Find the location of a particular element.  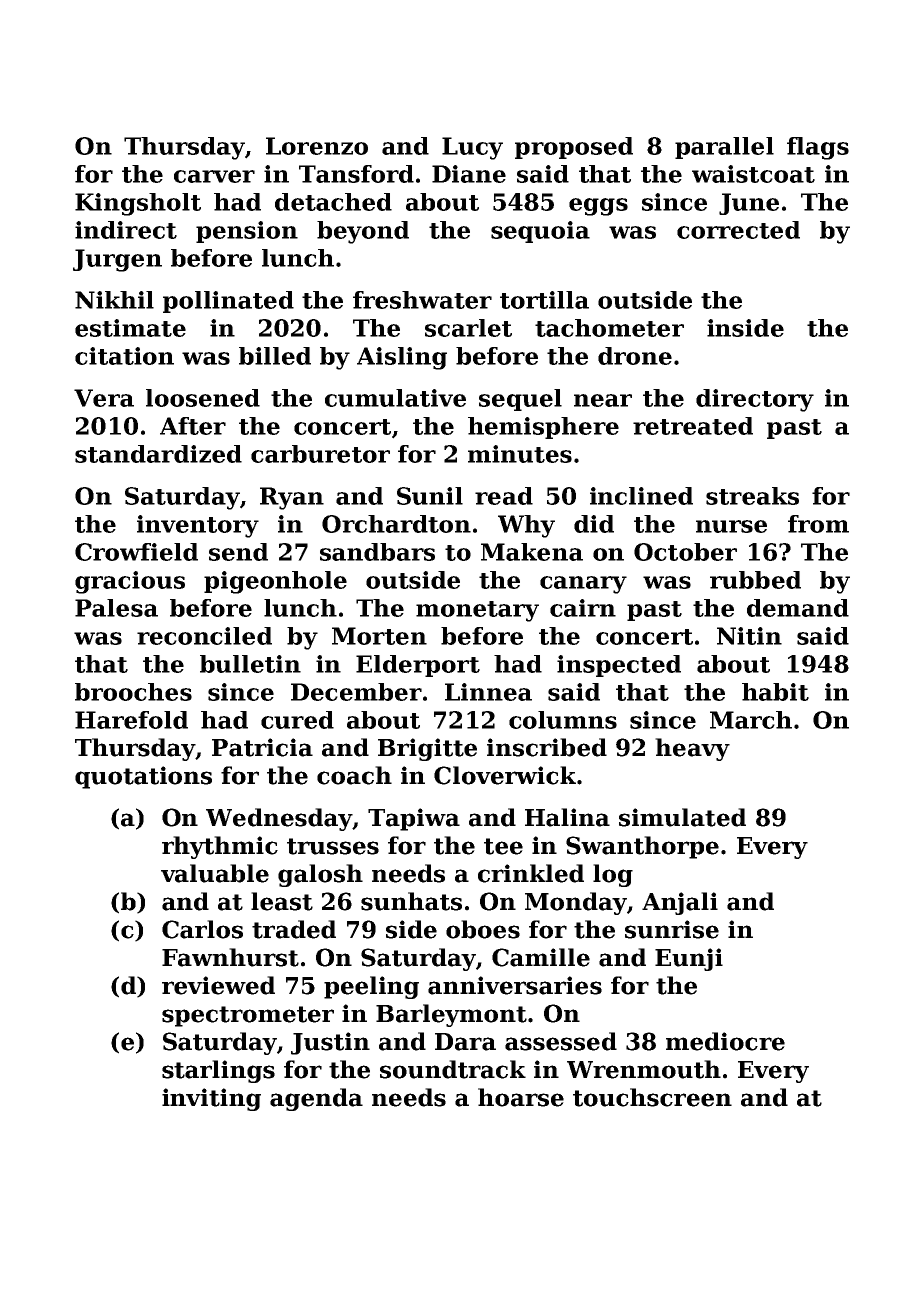

starlings is located at coordinates (218, 1071).
